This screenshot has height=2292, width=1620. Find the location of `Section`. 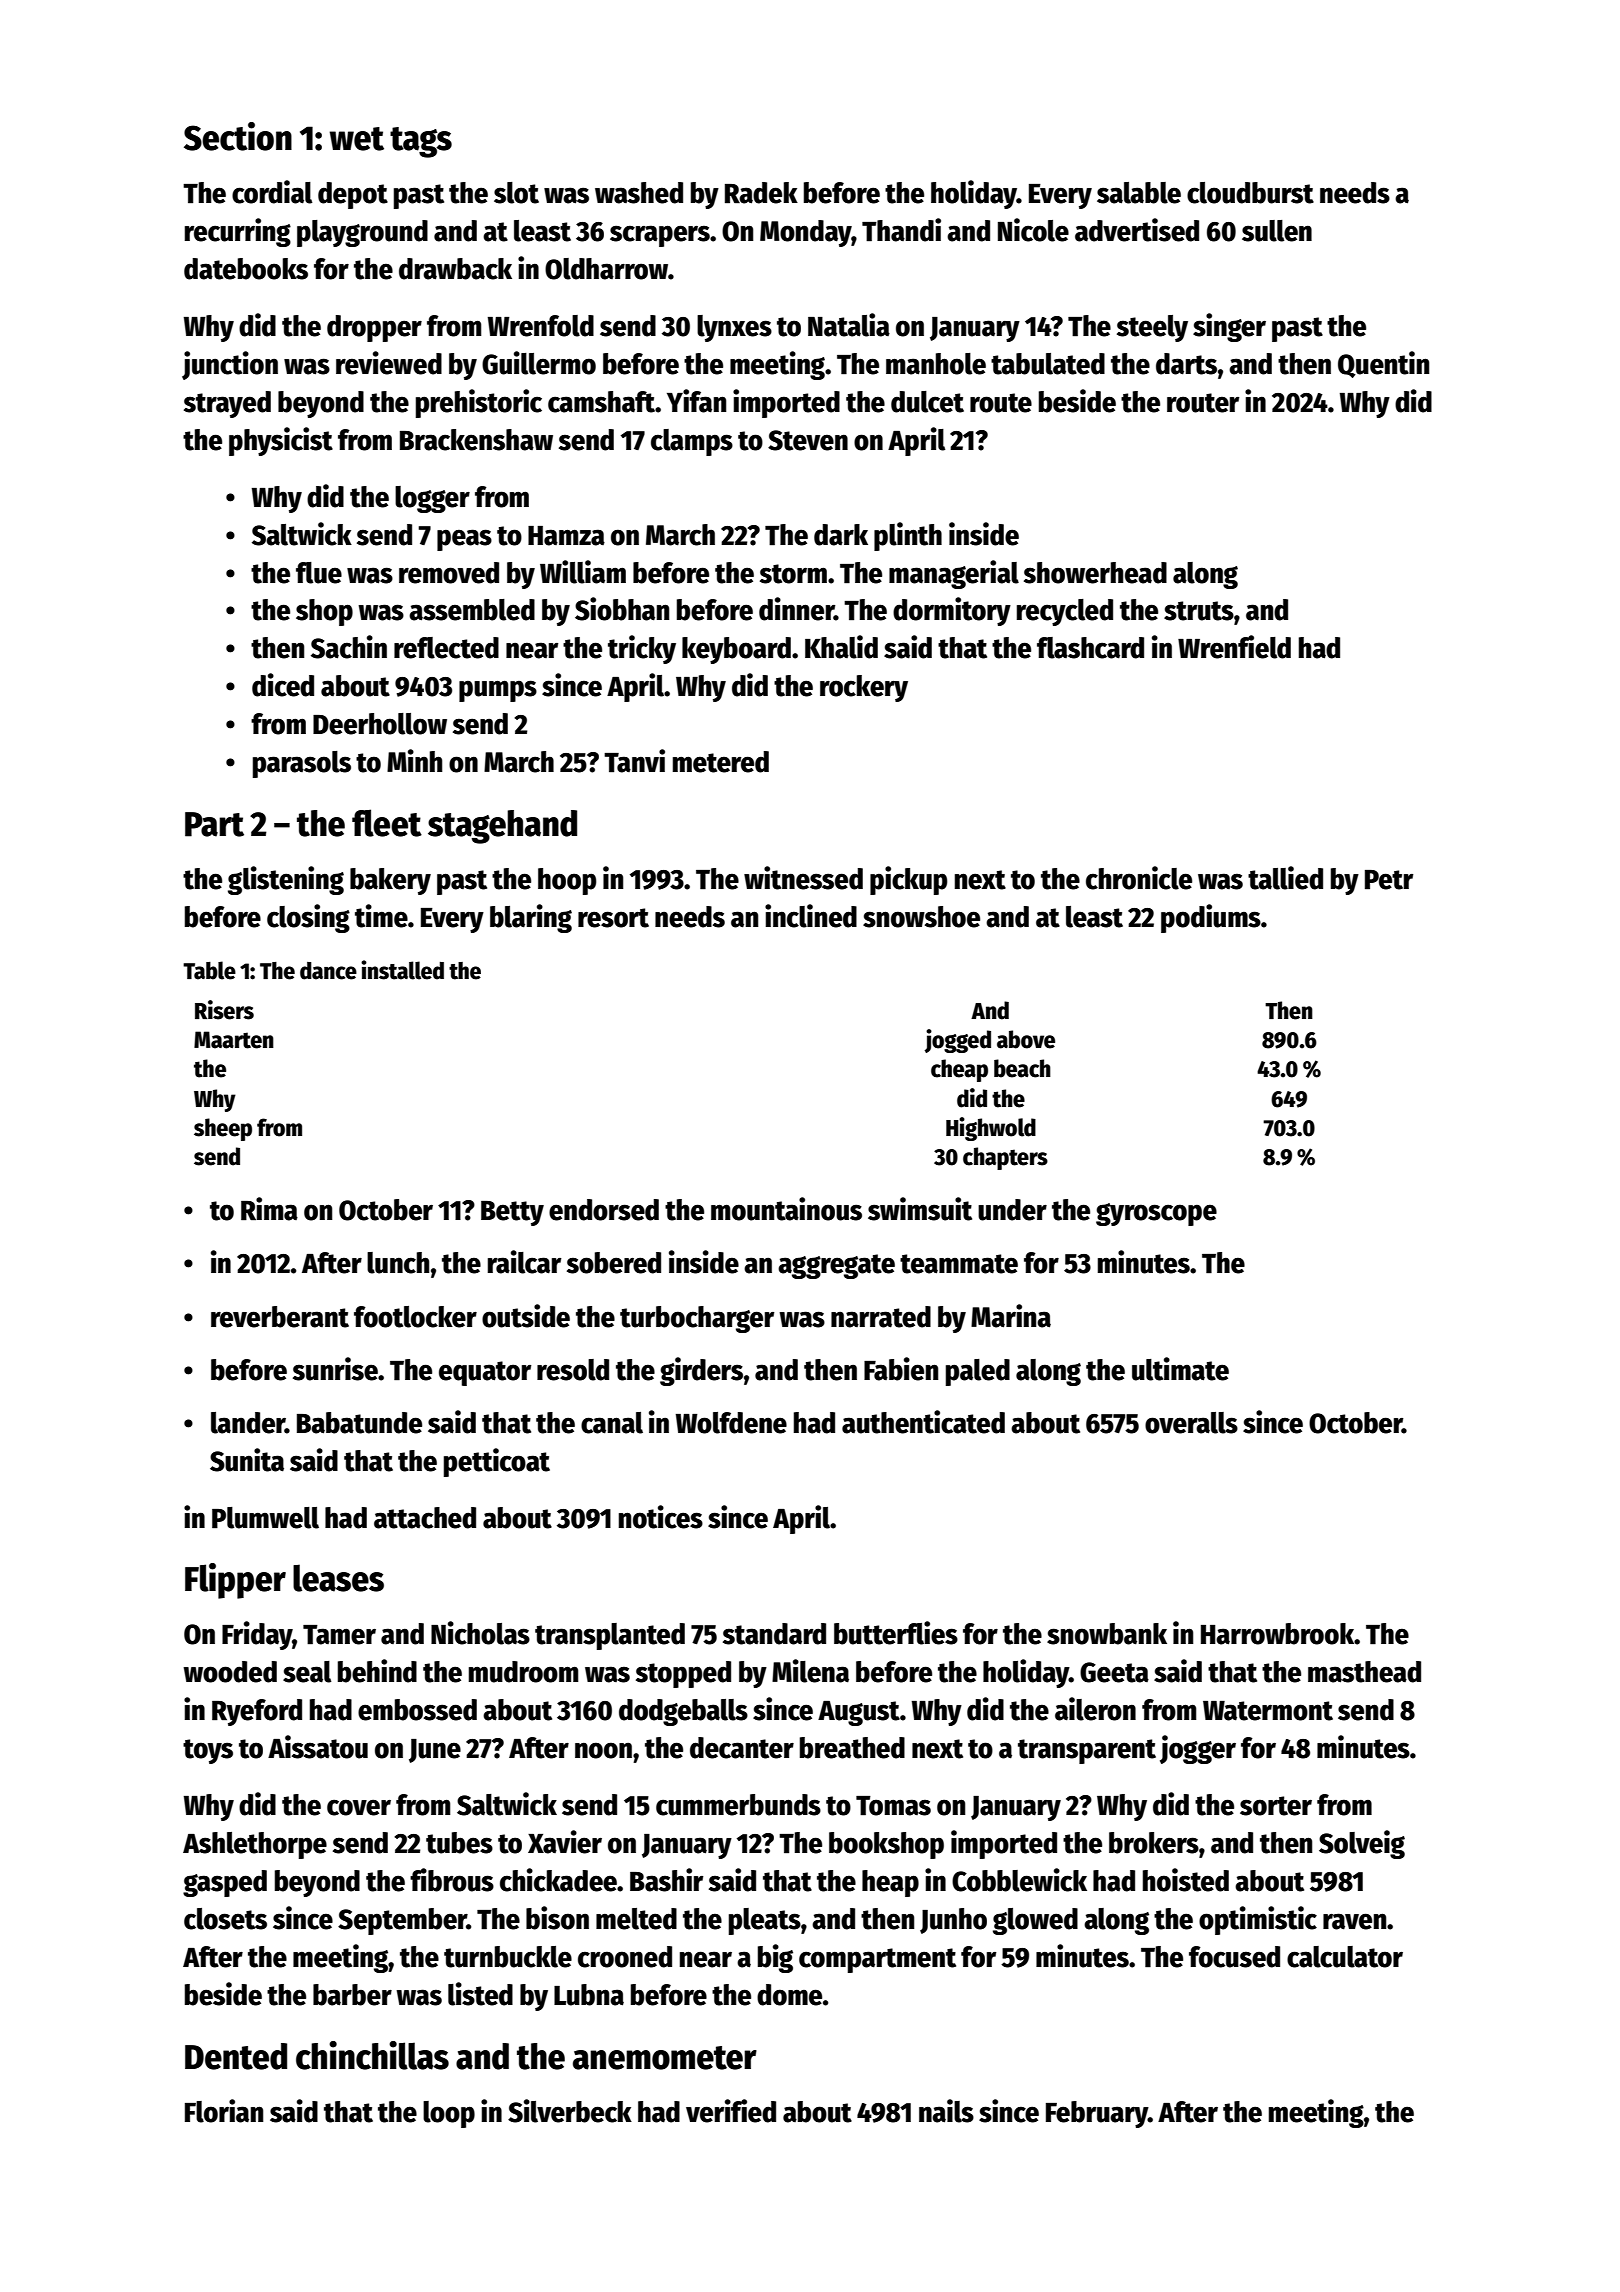

Section is located at coordinates (238, 136).
